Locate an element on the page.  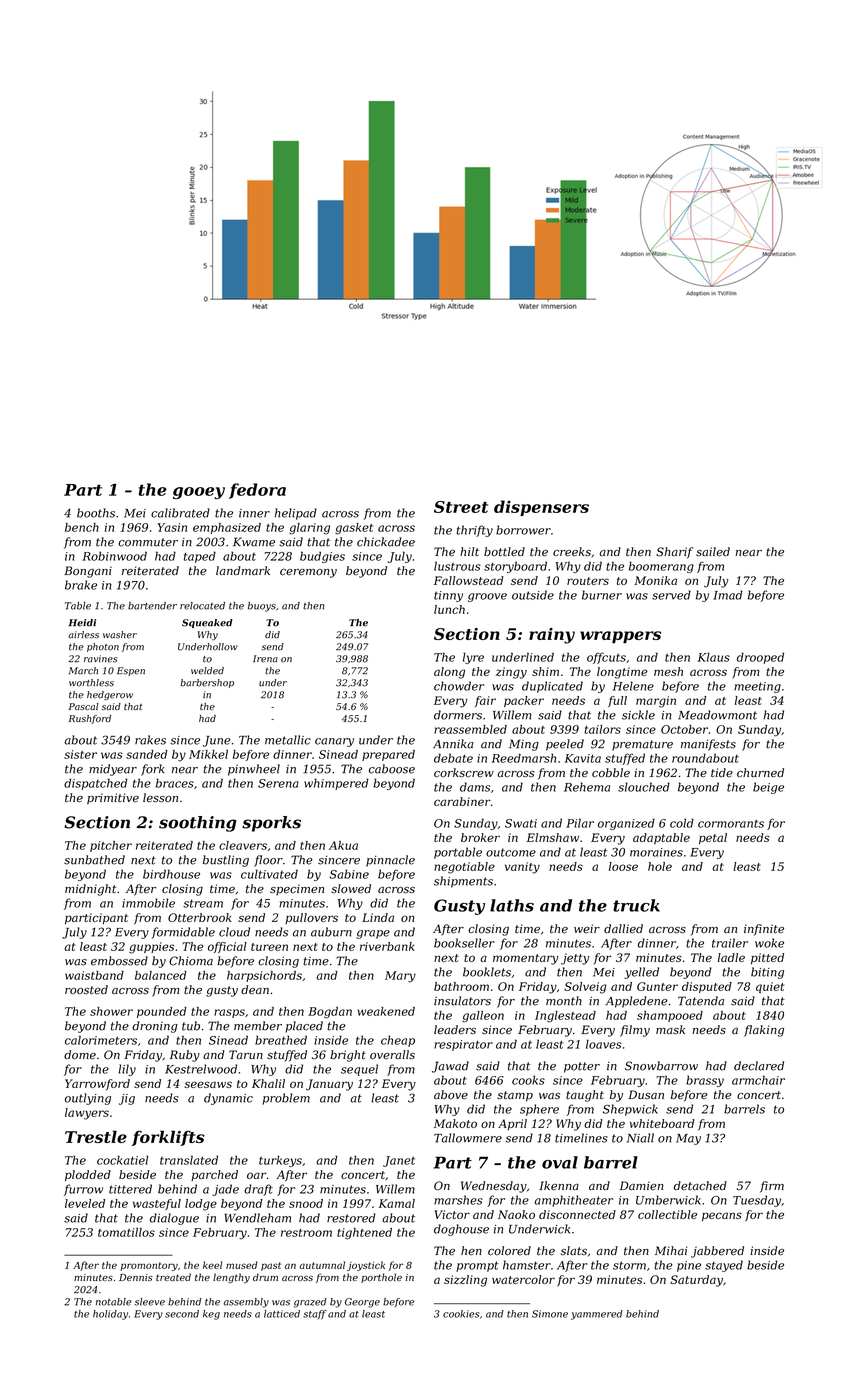
taught is located at coordinates (585, 1096).
